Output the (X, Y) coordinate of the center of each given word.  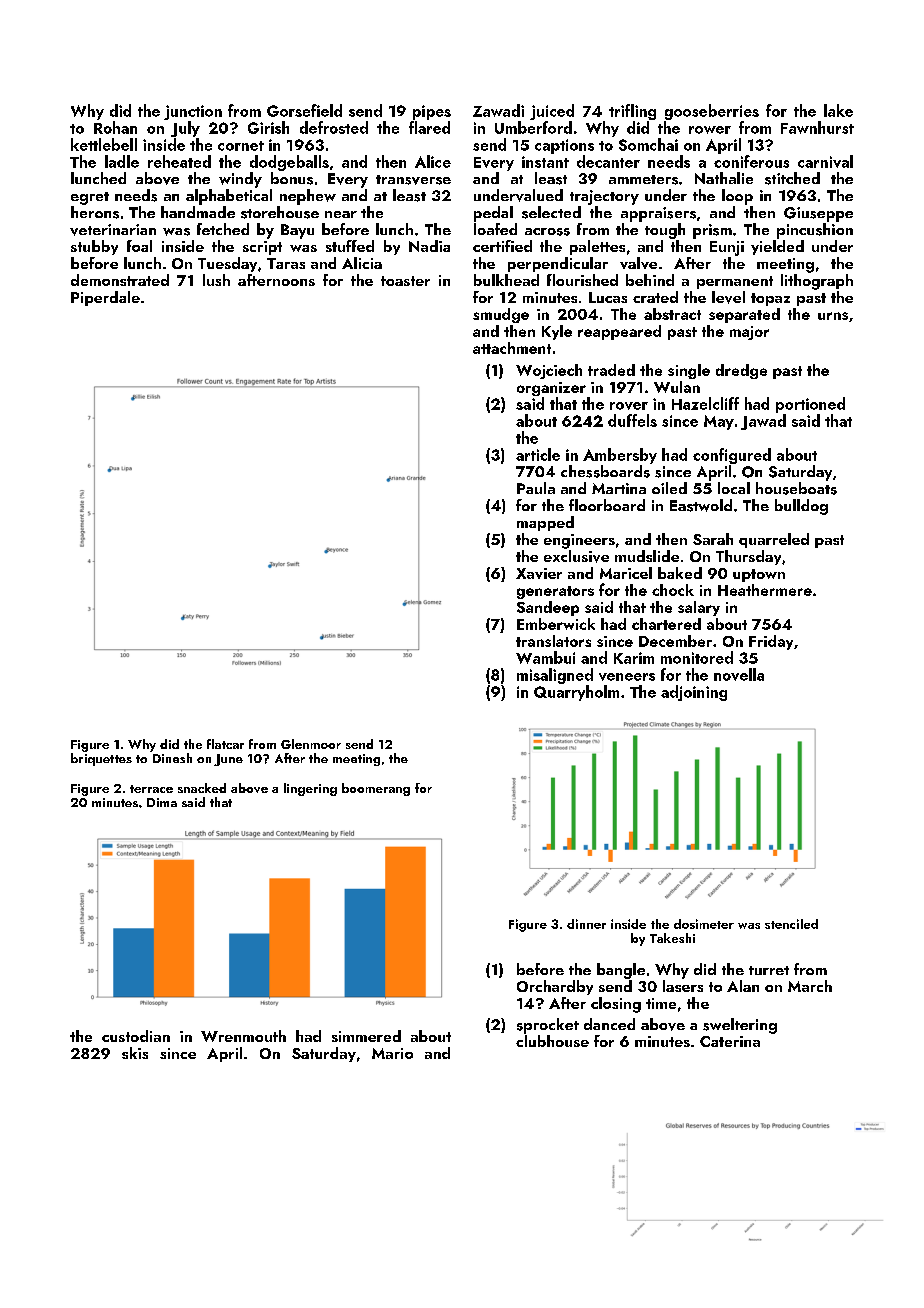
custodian (136, 1036)
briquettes (101, 759)
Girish (268, 127)
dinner (586, 924)
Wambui (545, 657)
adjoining (694, 693)
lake (838, 110)
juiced (552, 112)
